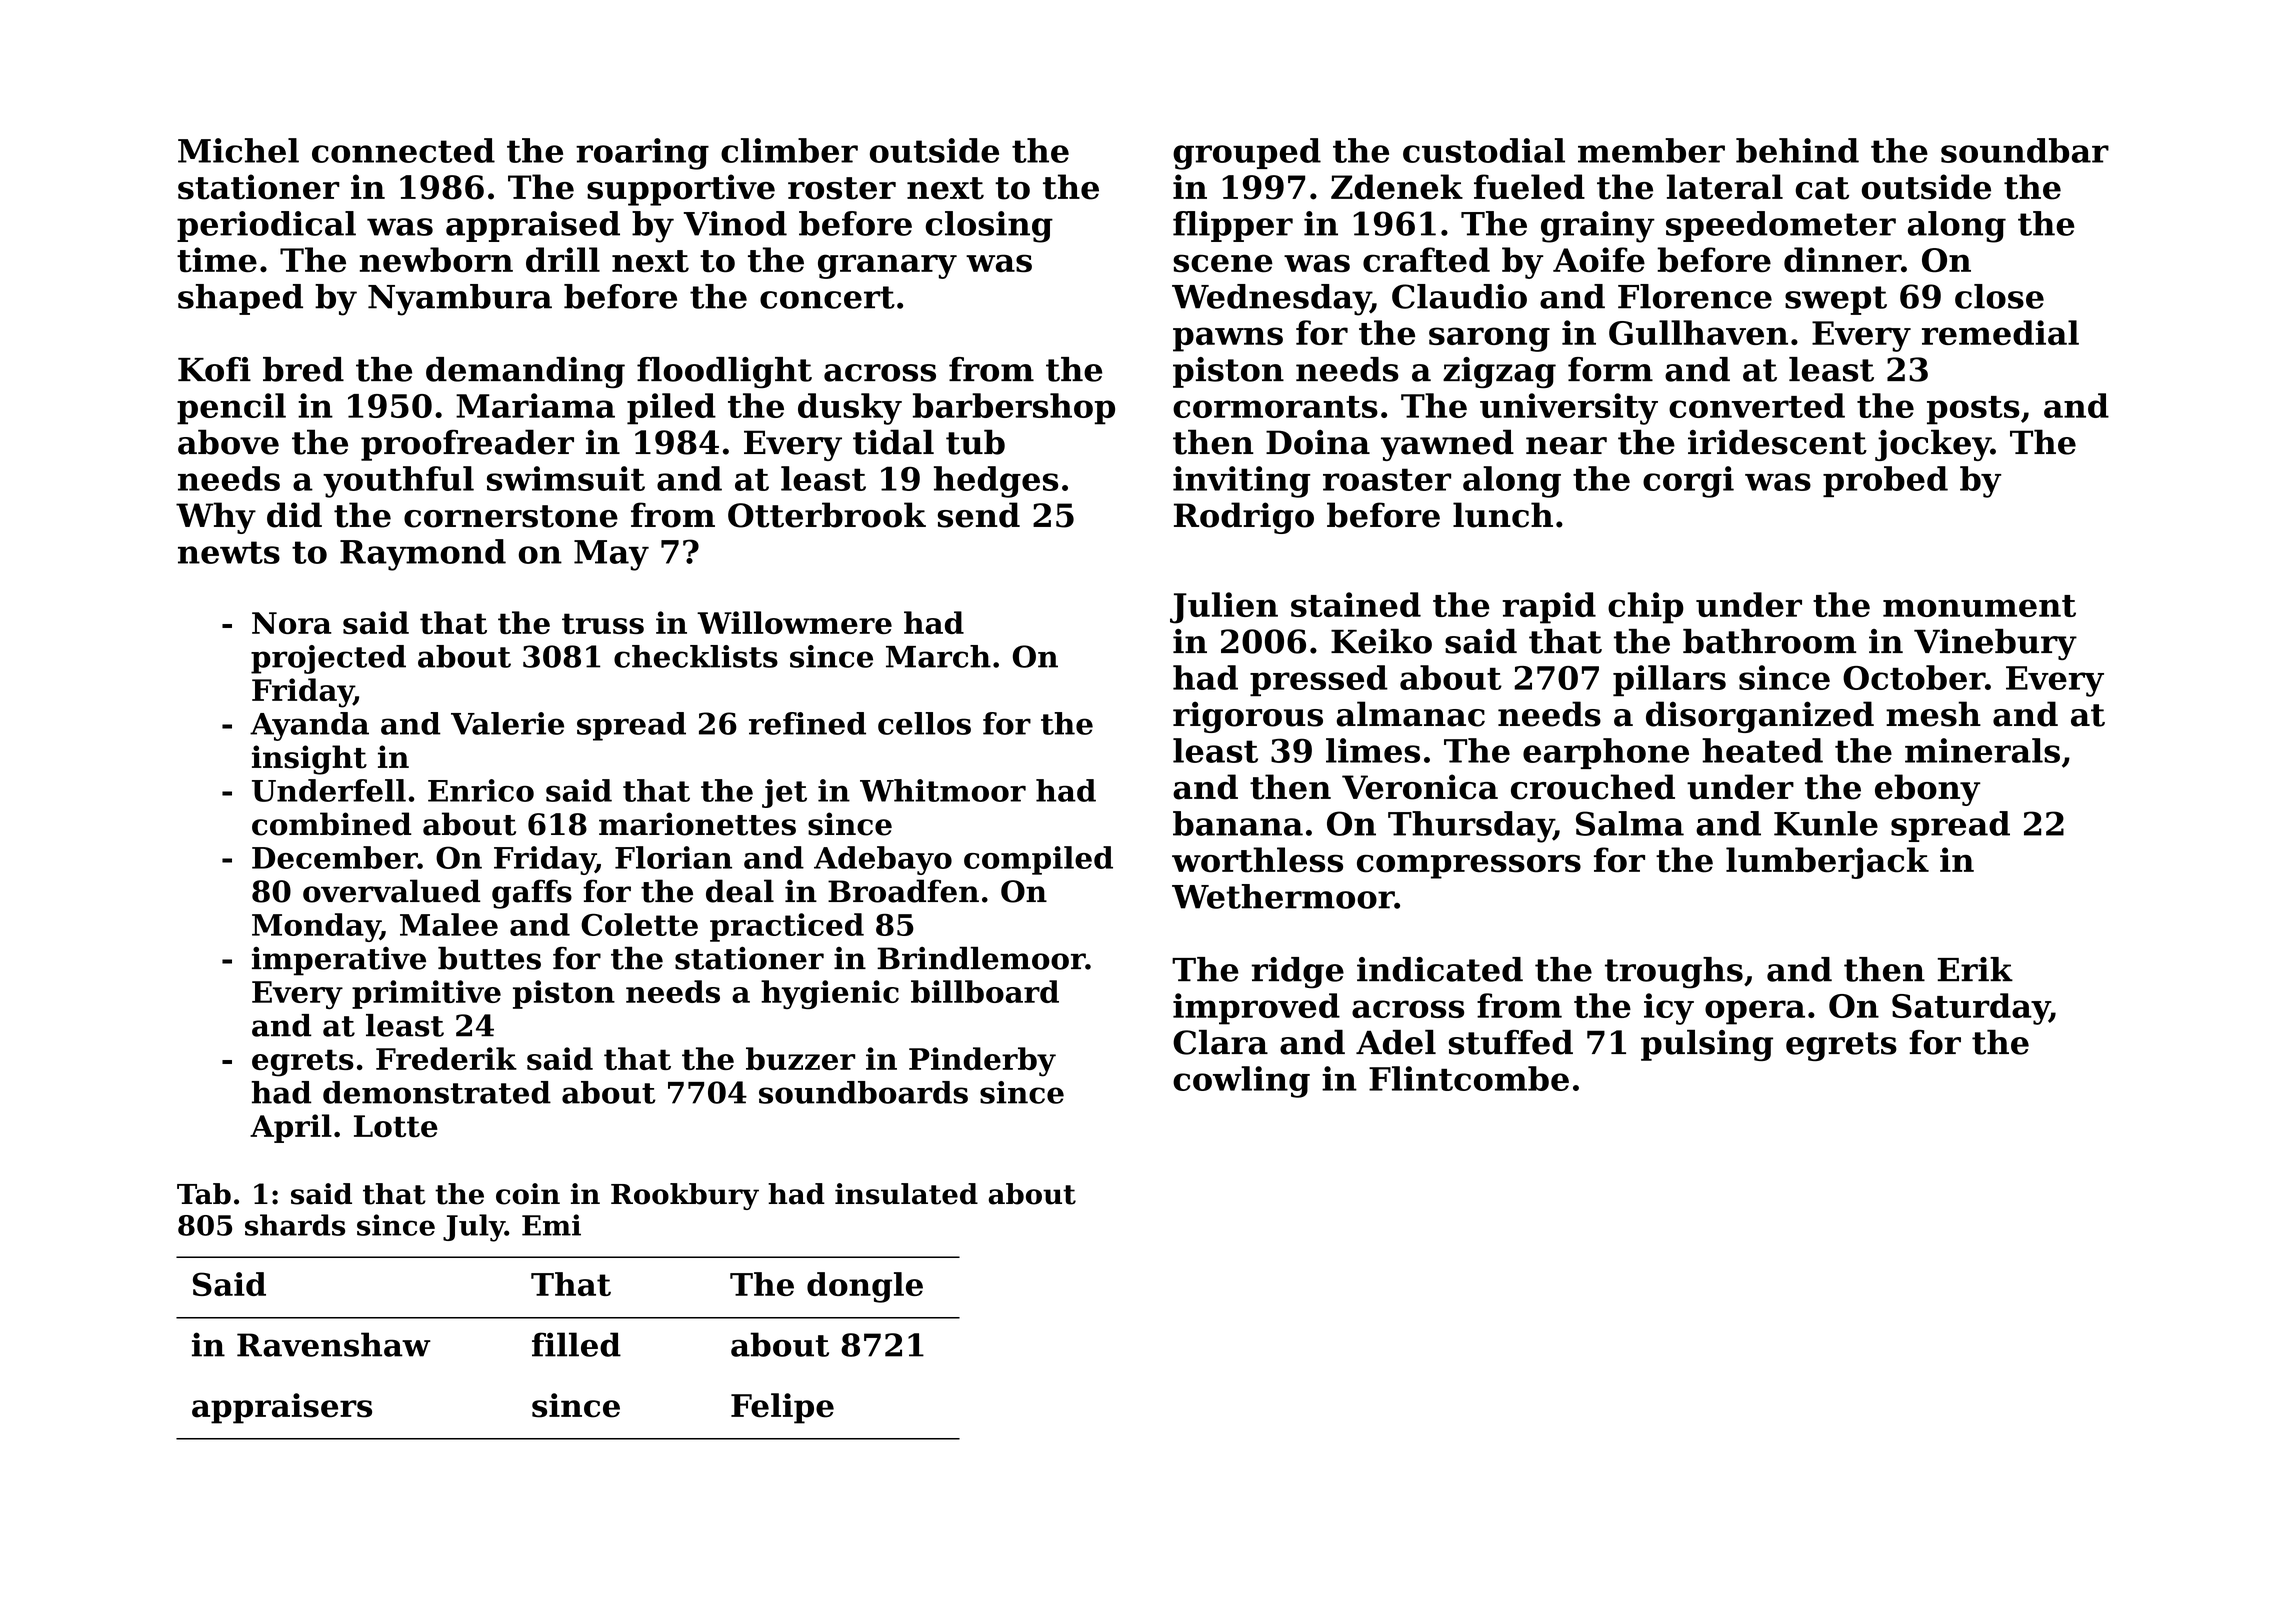 Image resolution: width=2292 pixels, height=1620 pixels. I want to click on ebony, so click(1928, 790).
